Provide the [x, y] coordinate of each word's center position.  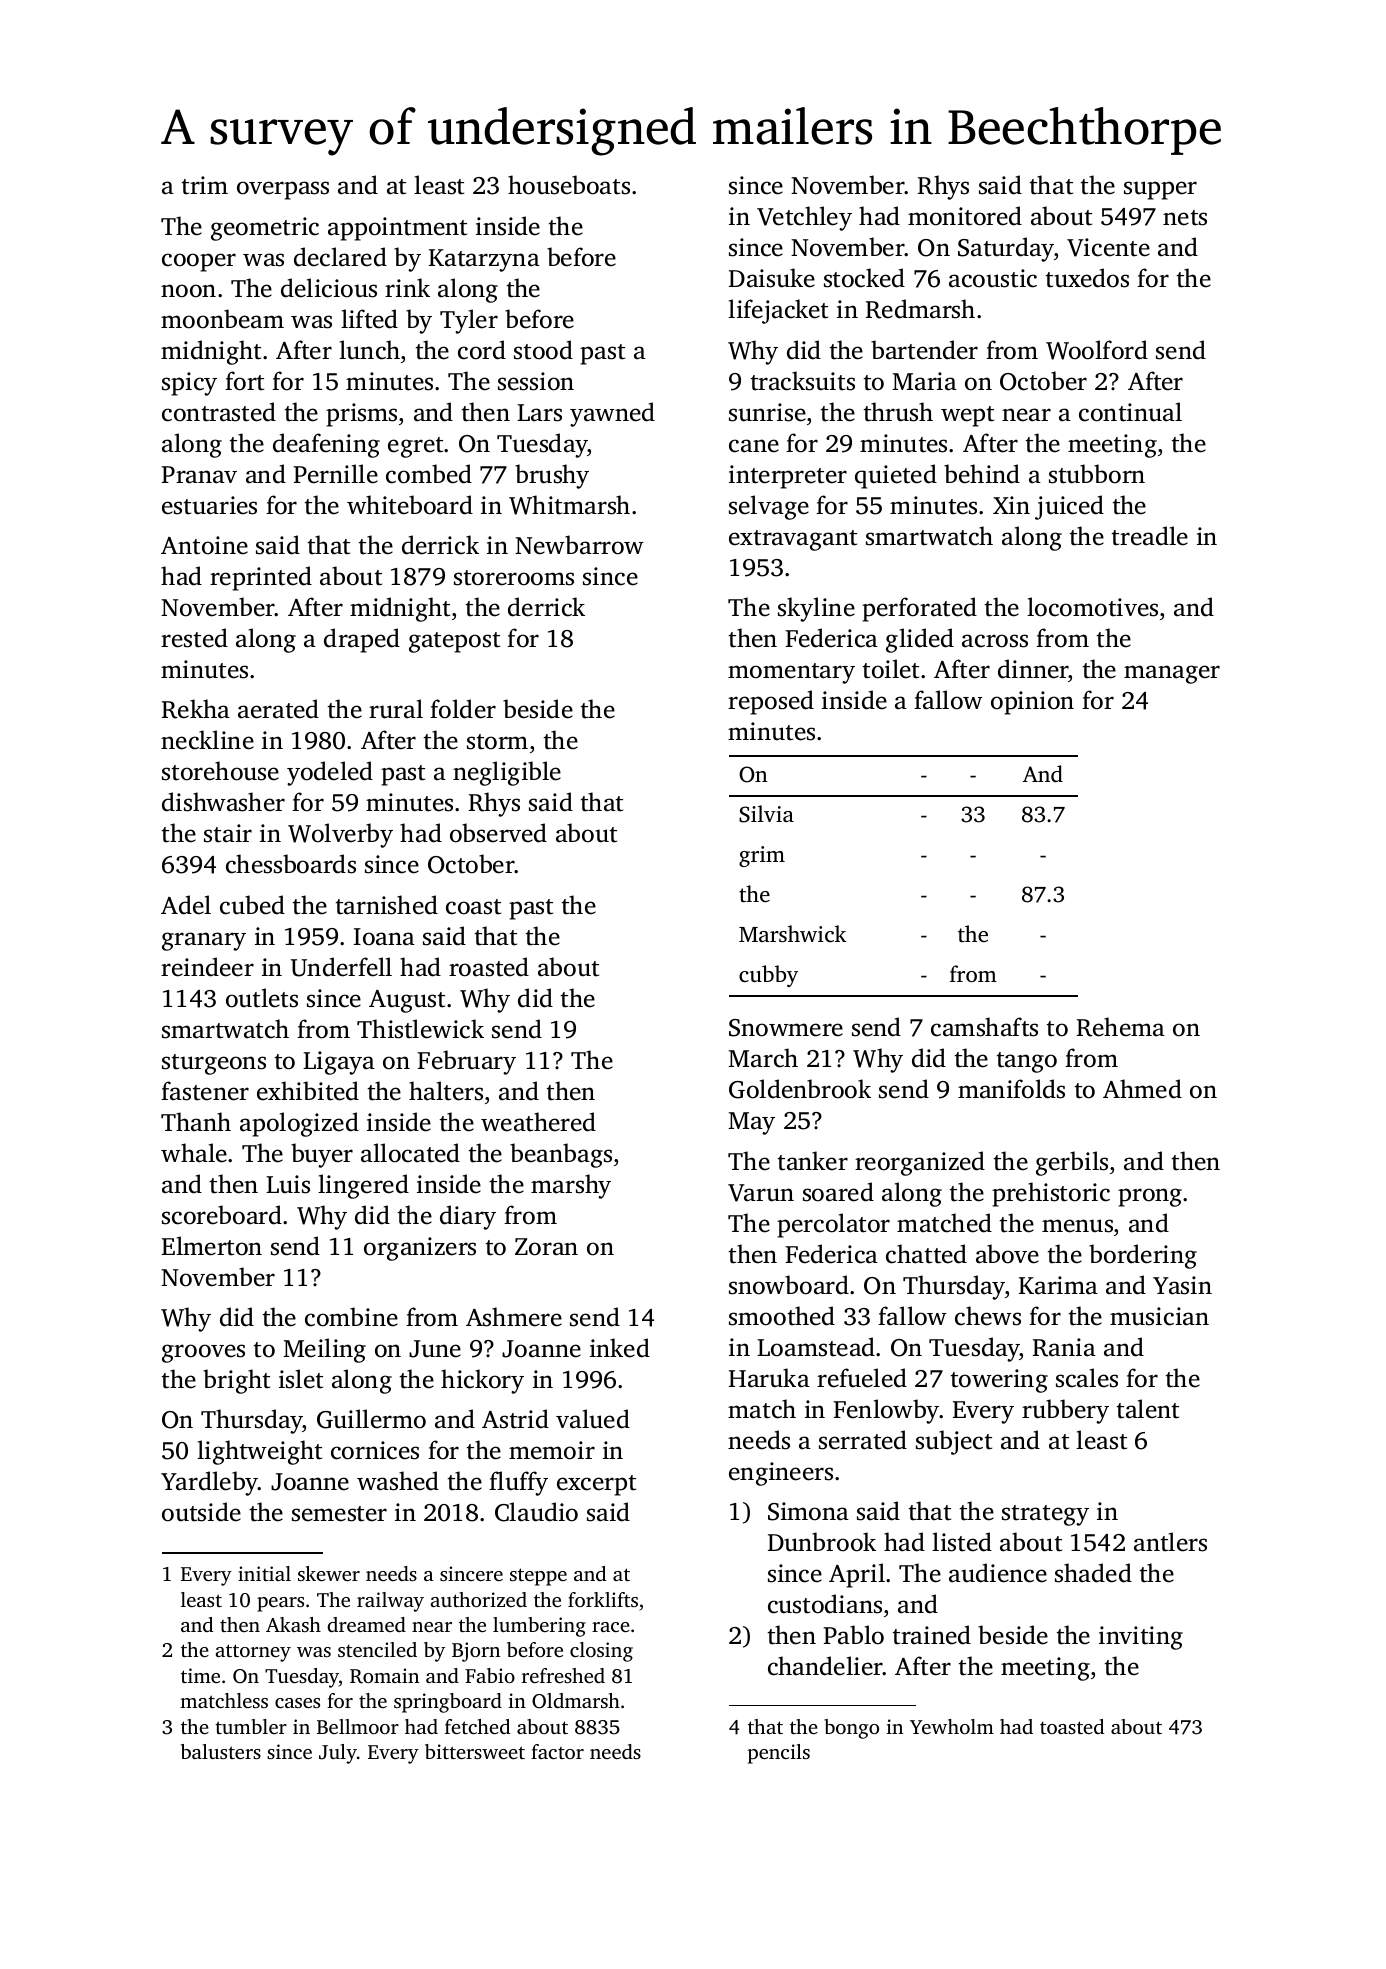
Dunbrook [822, 1542]
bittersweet [475, 1751]
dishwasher [223, 802]
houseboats [569, 185]
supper [1160, 190]
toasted [1072, 1726]
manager [1172, 674]
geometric [265, 229]
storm [497, 742]
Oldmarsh [576, 1701]
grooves [203, 1353]
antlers [1170, 1542]
